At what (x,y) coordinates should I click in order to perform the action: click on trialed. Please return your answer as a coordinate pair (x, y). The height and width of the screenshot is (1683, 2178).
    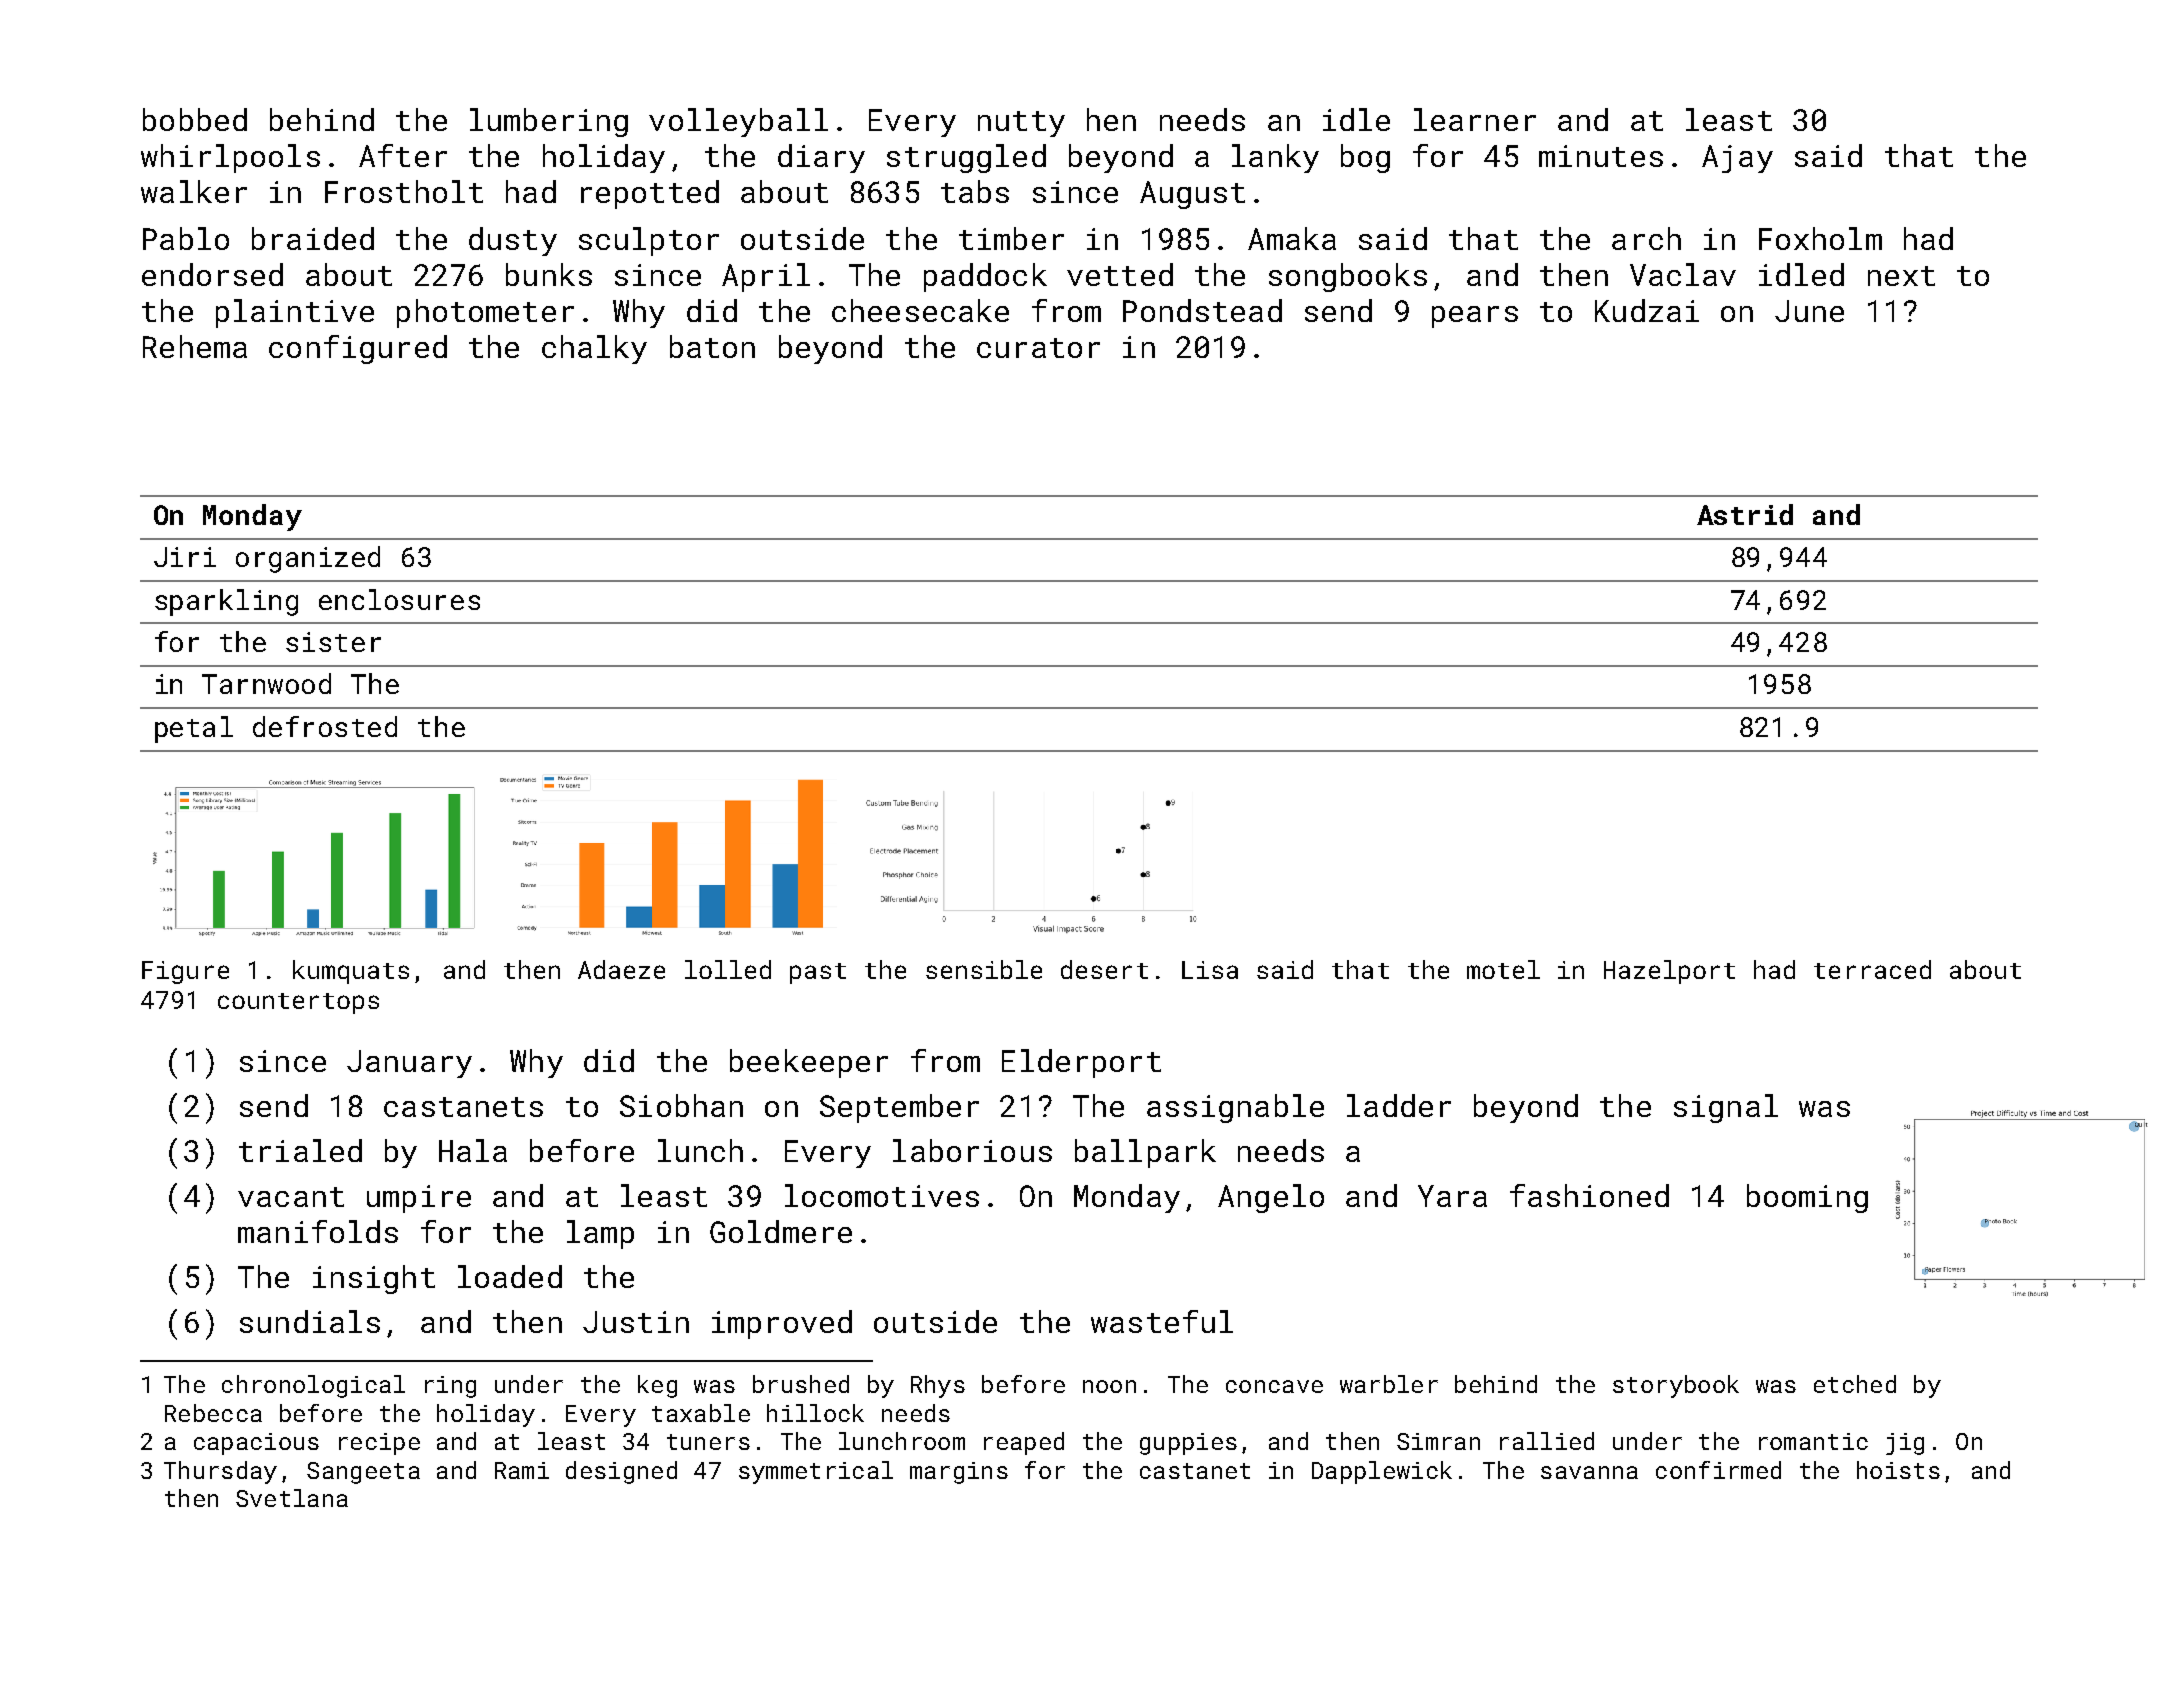
    Looking at the image, I should click on (300, 1150).
